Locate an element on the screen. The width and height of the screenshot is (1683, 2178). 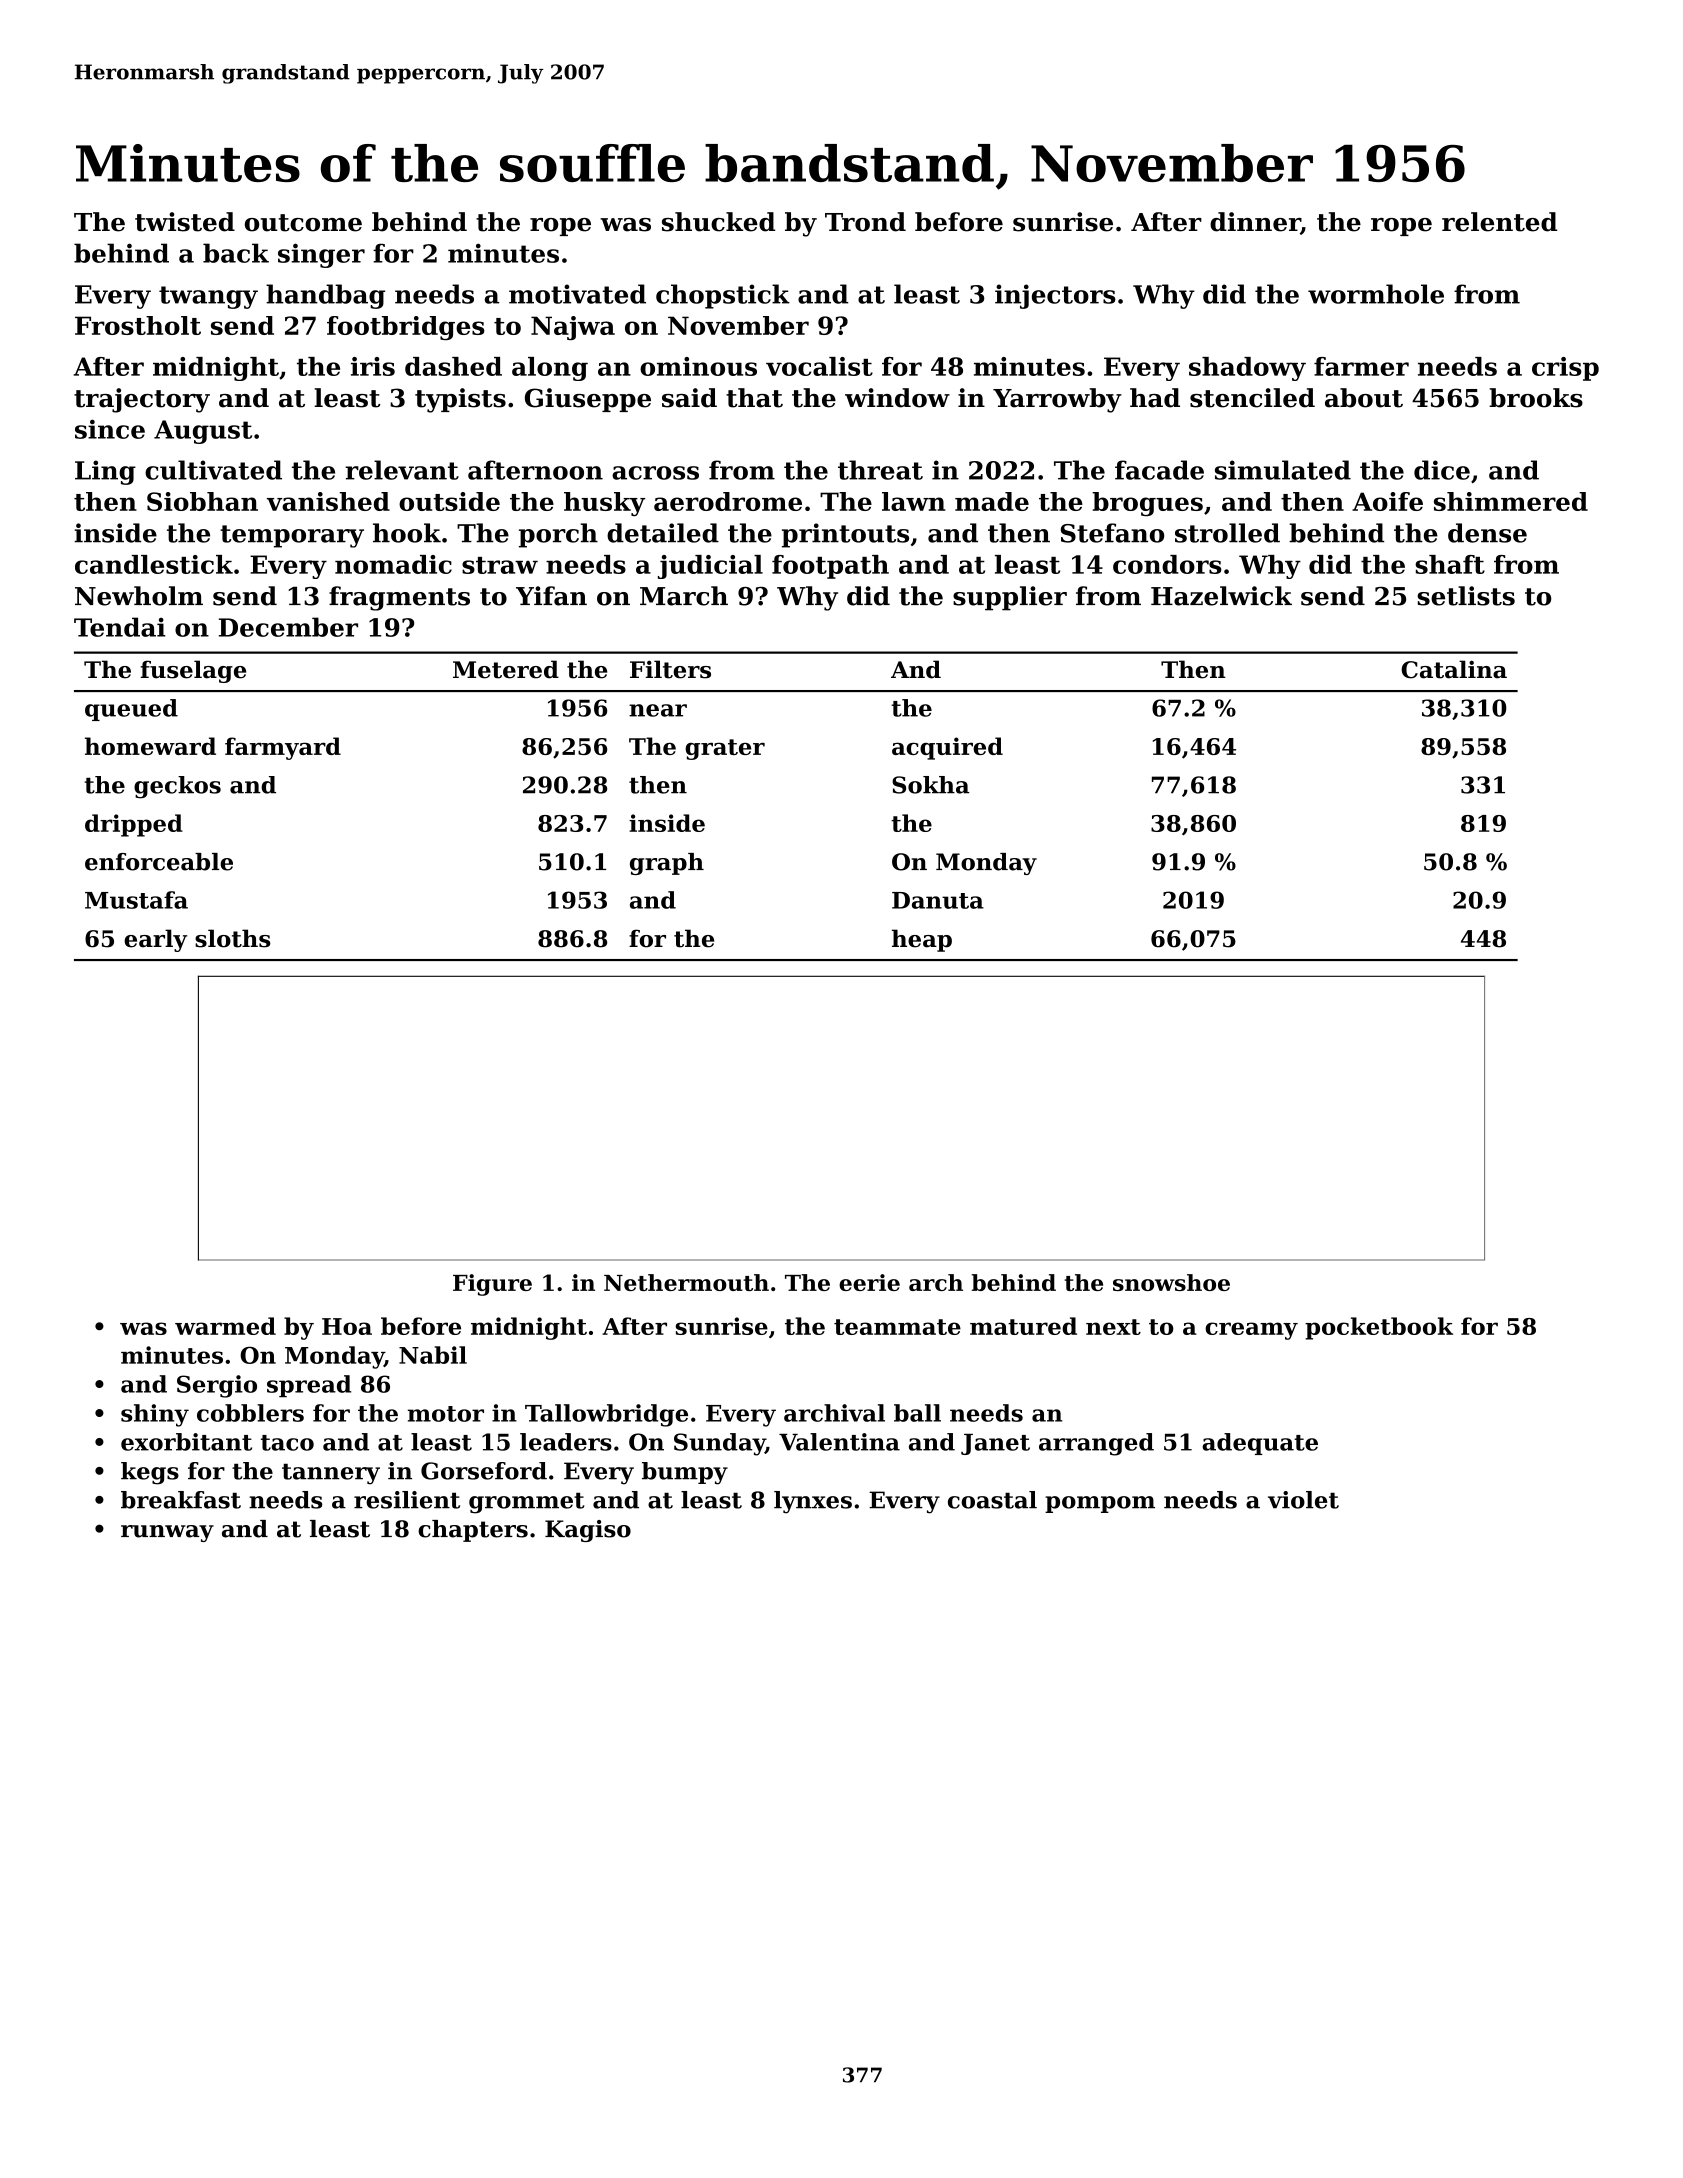
supplier is located at coordinates (1010, 598).
